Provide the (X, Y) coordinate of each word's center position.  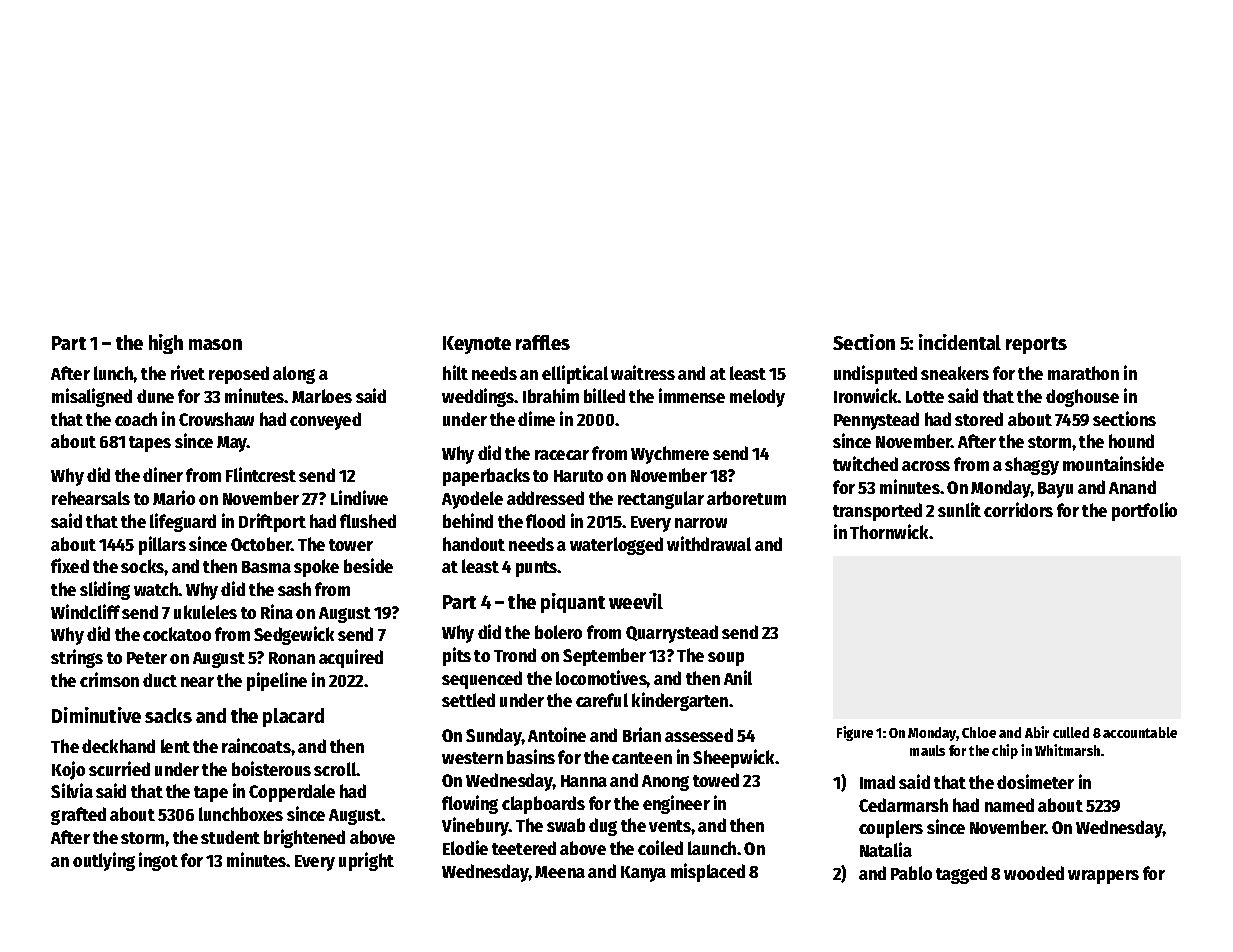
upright (366, 861)
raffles (543, 342)
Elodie (465, 847)
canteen (642, 758)
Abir (1037, 732)
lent (175, 746)
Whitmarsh (1067, 750)
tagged (961, 875)
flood (545, 521)
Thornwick (889, 531)
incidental (960, 342)
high (166, 344)
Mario (174, 497)
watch (156, 589)
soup (726, 659)
